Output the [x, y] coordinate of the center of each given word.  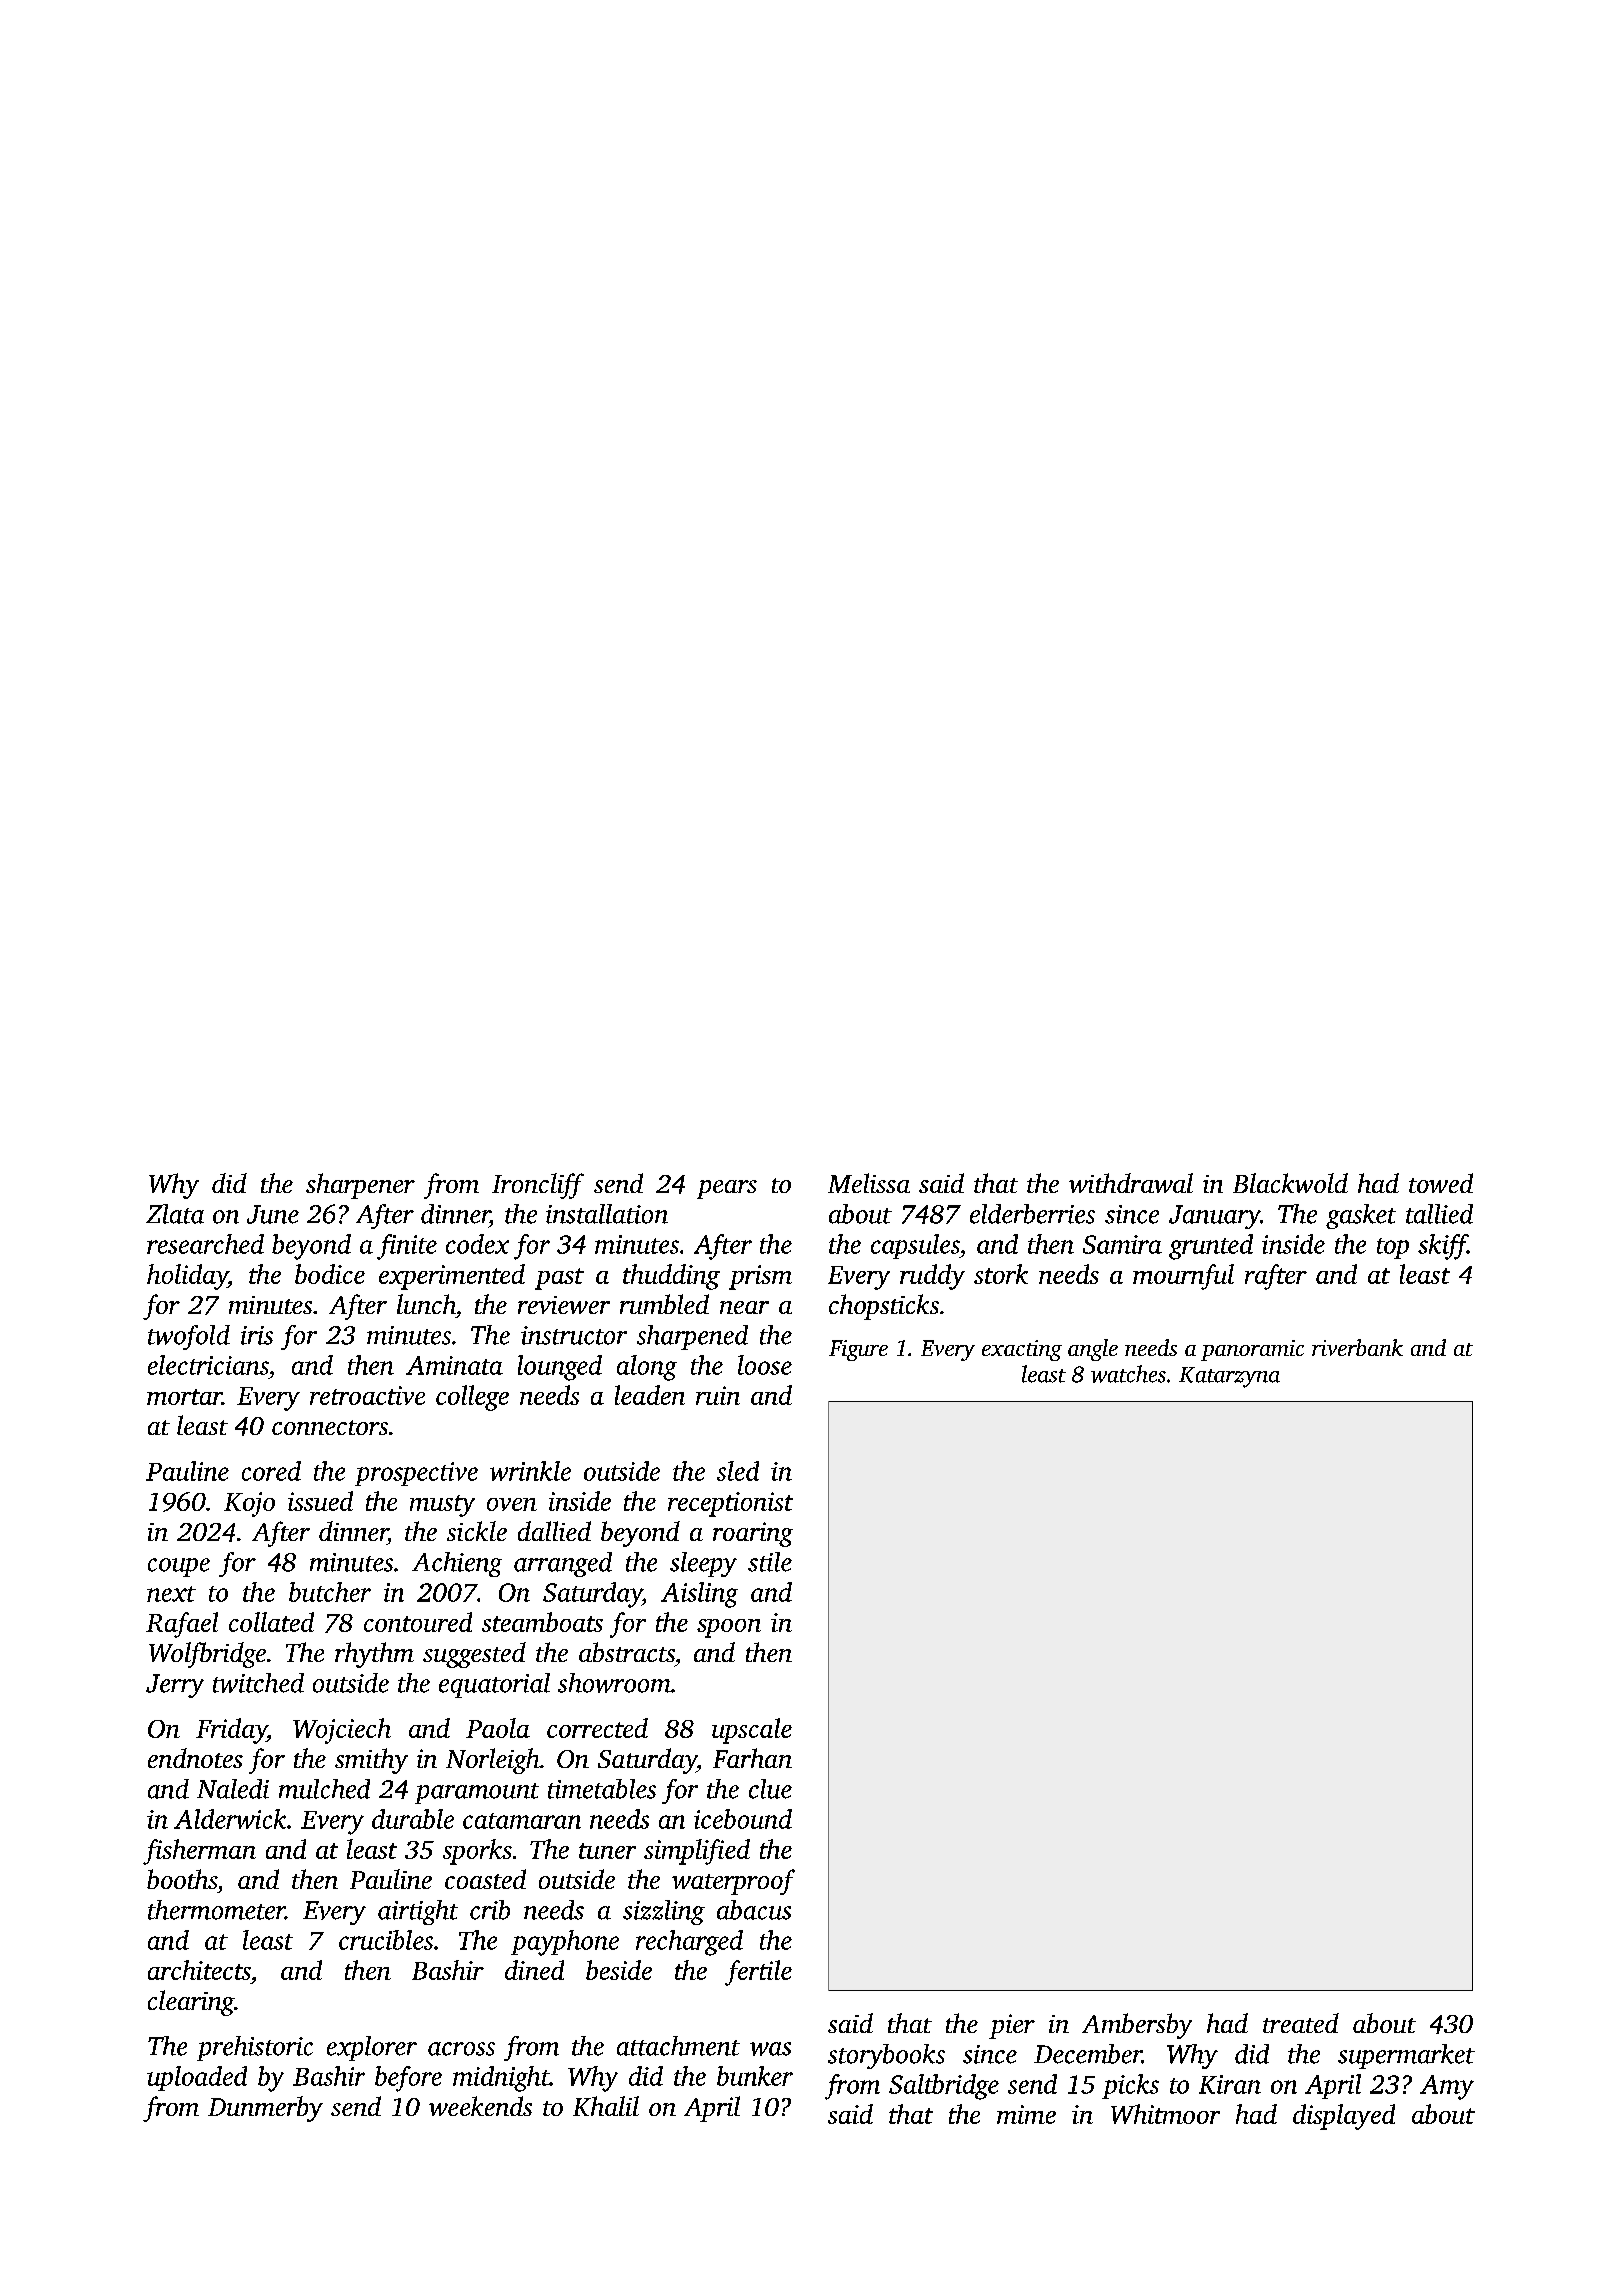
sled [738, 1471]
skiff [1443, 1247]
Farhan [752, 1758]
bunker [755, 2076]
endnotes [195, 1758]
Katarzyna [1229, 1377]
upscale [752, 1731]
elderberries [1032, 1214]
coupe [179, 1567]
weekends [480, 2106]
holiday [187, 1277]
